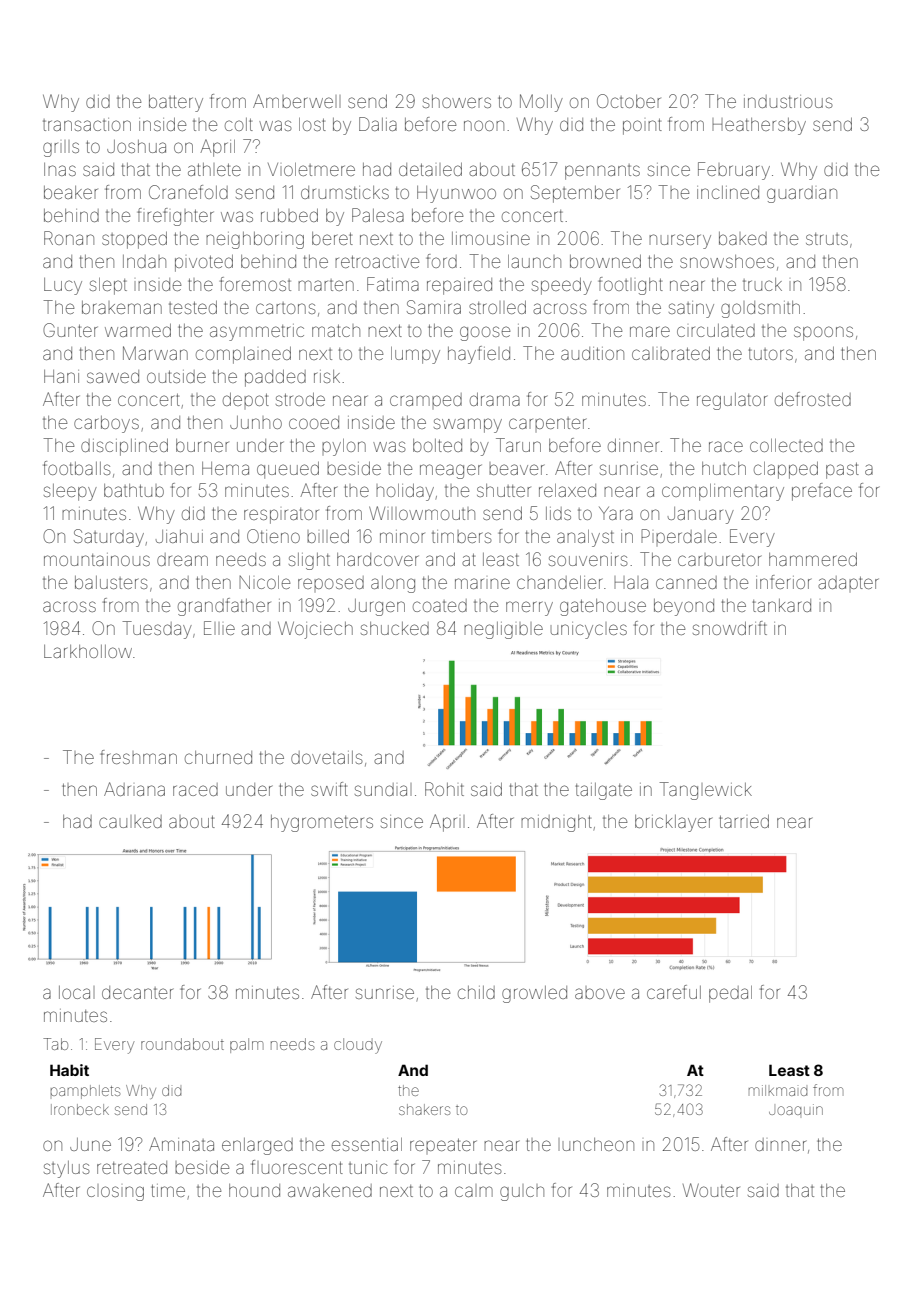 The width and height of the screenshot is (924, 1308). Describe the element at coordinates (330, 1190) in the screenshot. I see `awakened` at that location.
